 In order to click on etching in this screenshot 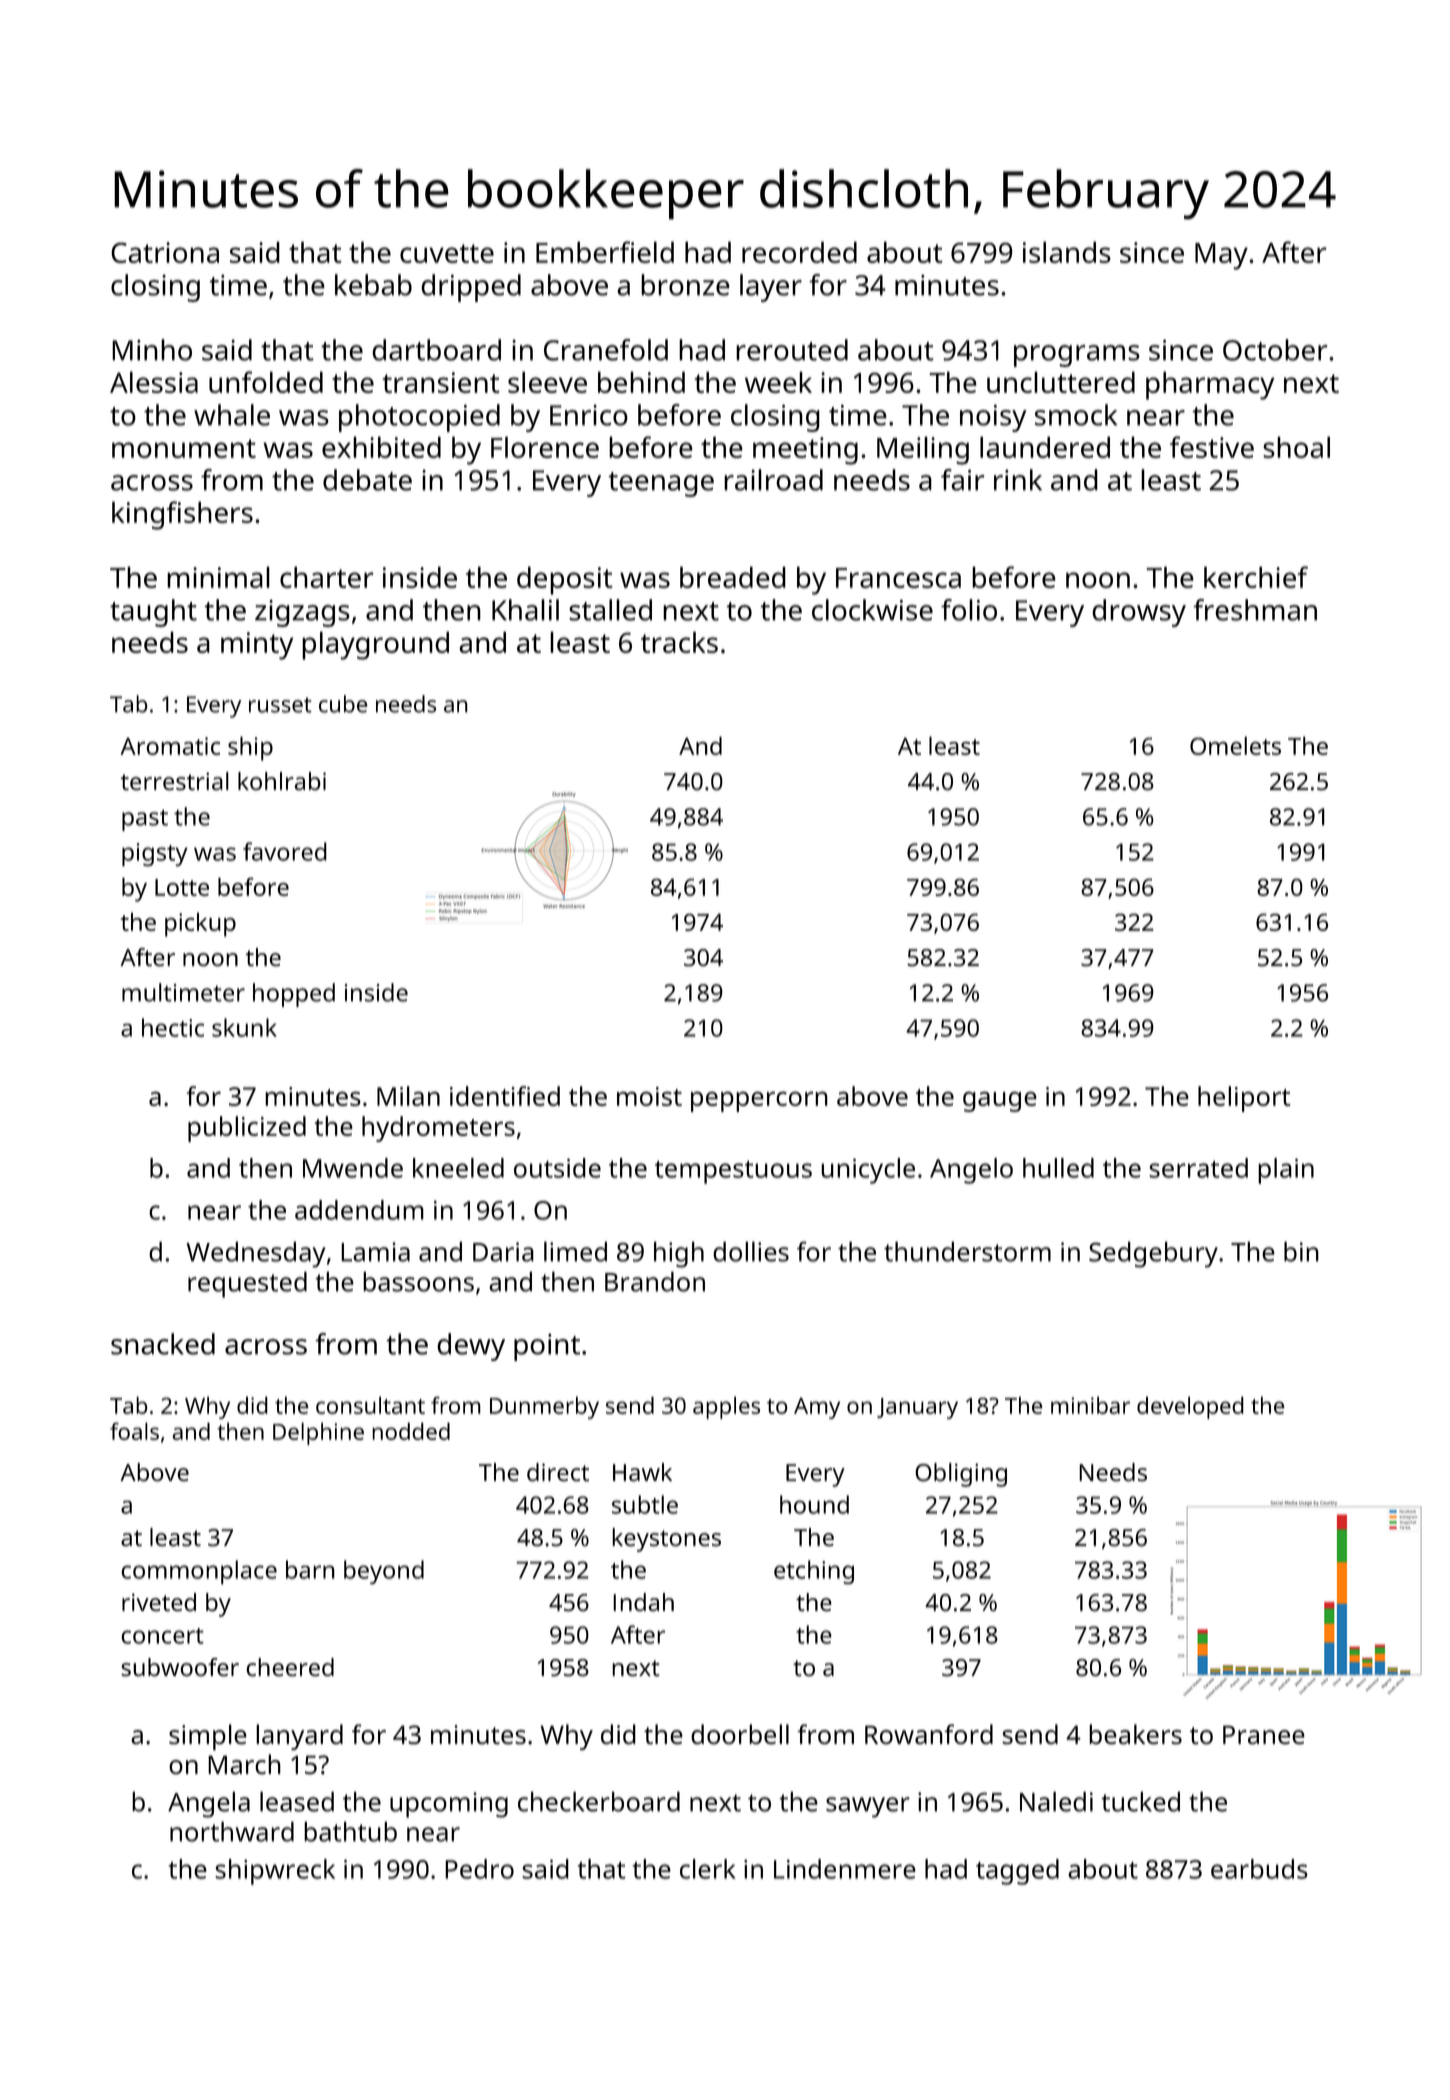, I will do `click(814, 1572)`.
